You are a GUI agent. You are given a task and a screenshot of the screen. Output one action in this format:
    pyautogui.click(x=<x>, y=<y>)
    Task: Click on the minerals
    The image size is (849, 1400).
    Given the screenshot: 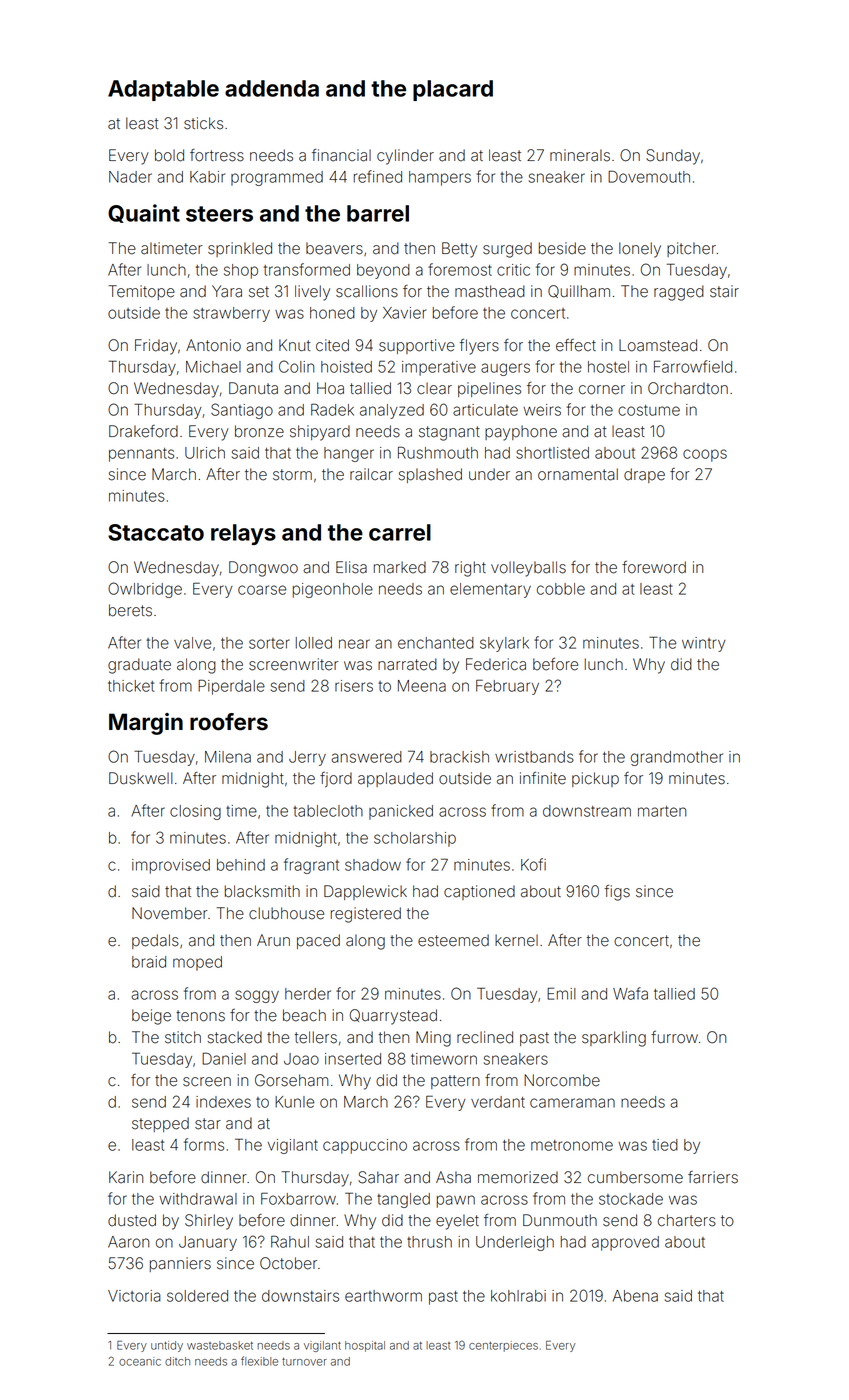 What is the action you would take?
    pyautogui.click(x=580, y=155)
